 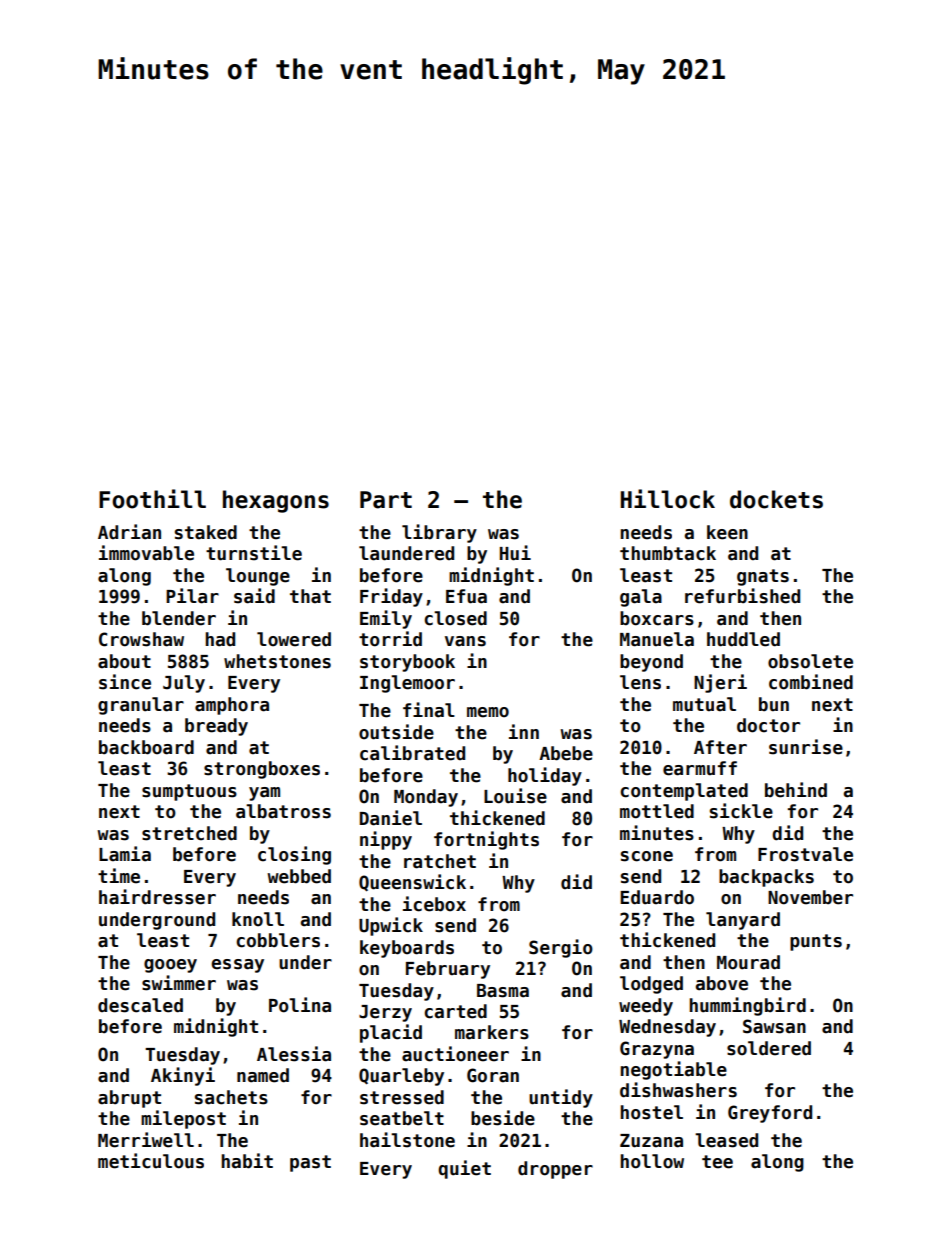 I want to click on about, so click(x=124, y=661).
